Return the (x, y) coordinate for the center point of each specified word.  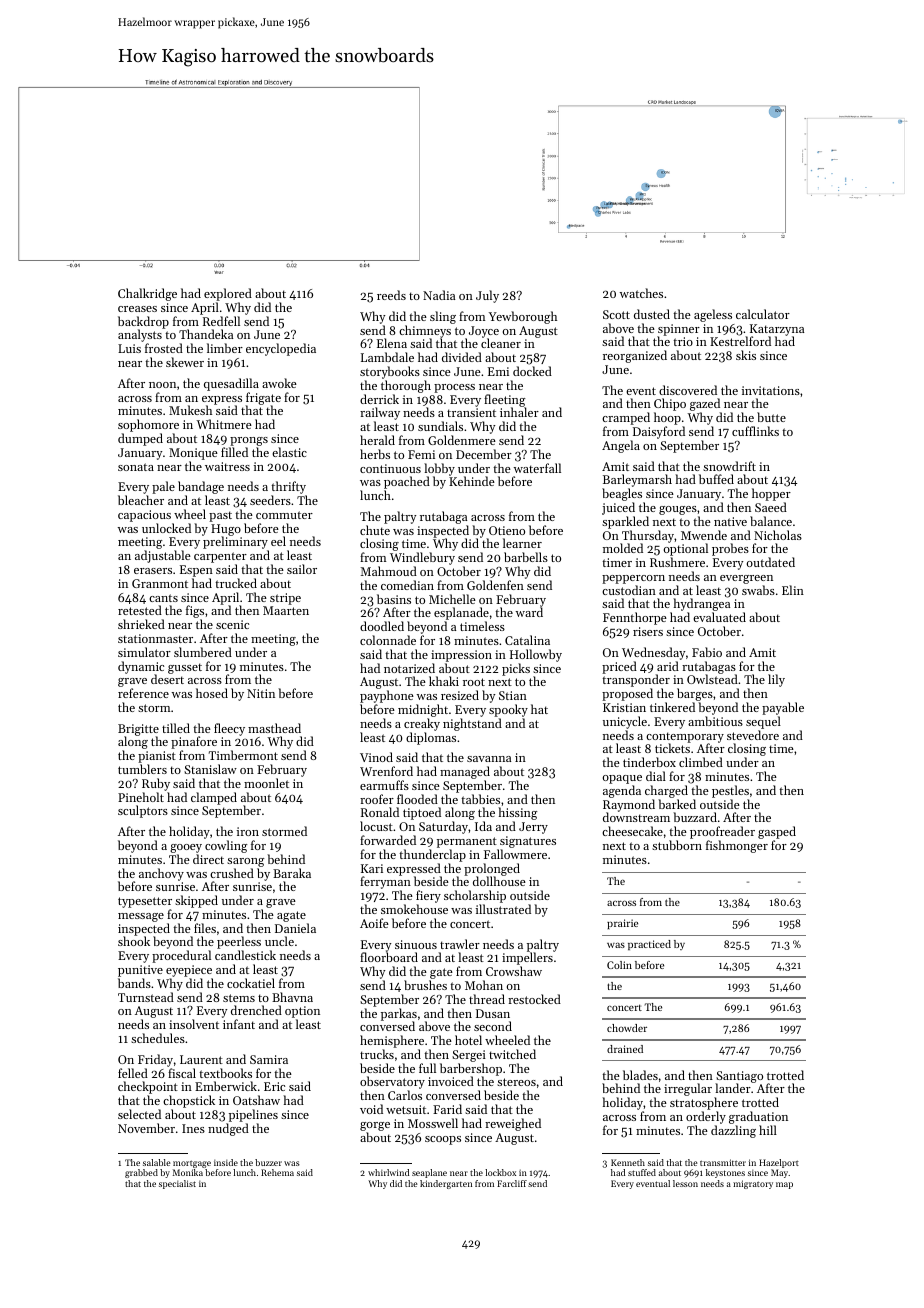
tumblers (142, 769)
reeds (391, 295)
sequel (763, 722)
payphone (387, 697)
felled (133, 1073)
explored (228, 294)
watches (641, 293)
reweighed (513, 1124)
